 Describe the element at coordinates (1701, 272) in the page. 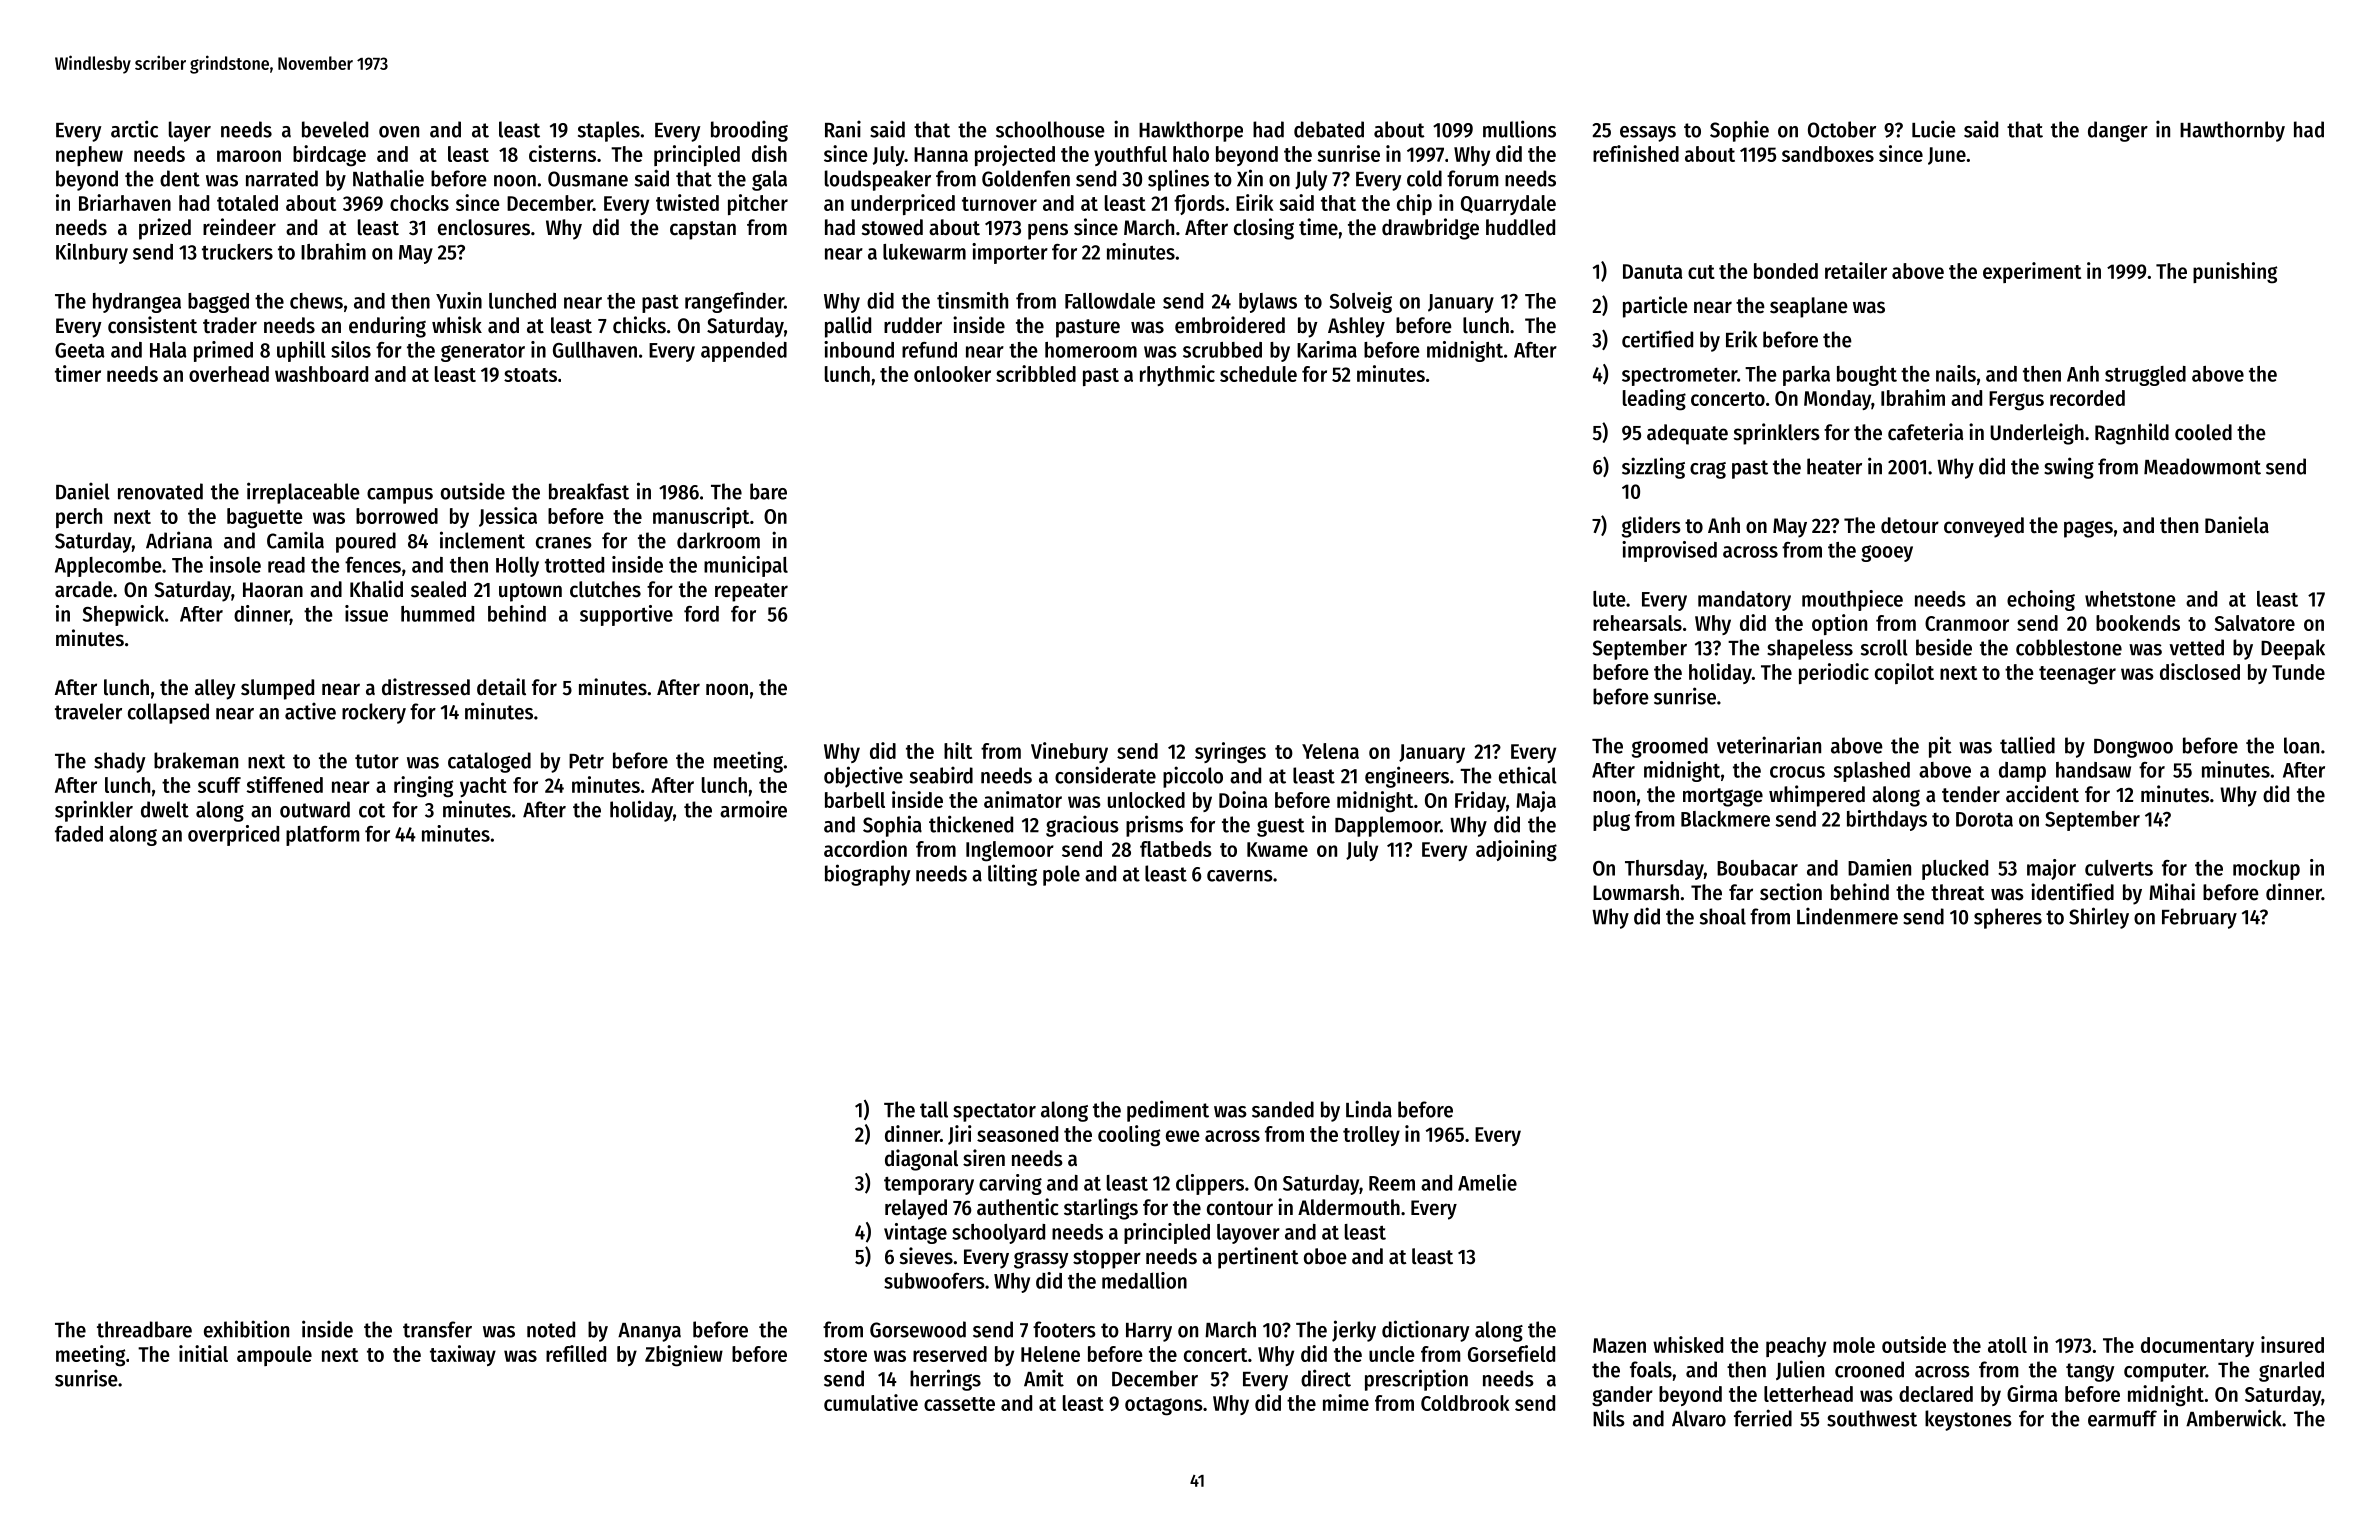

I see `cut` at that location.
